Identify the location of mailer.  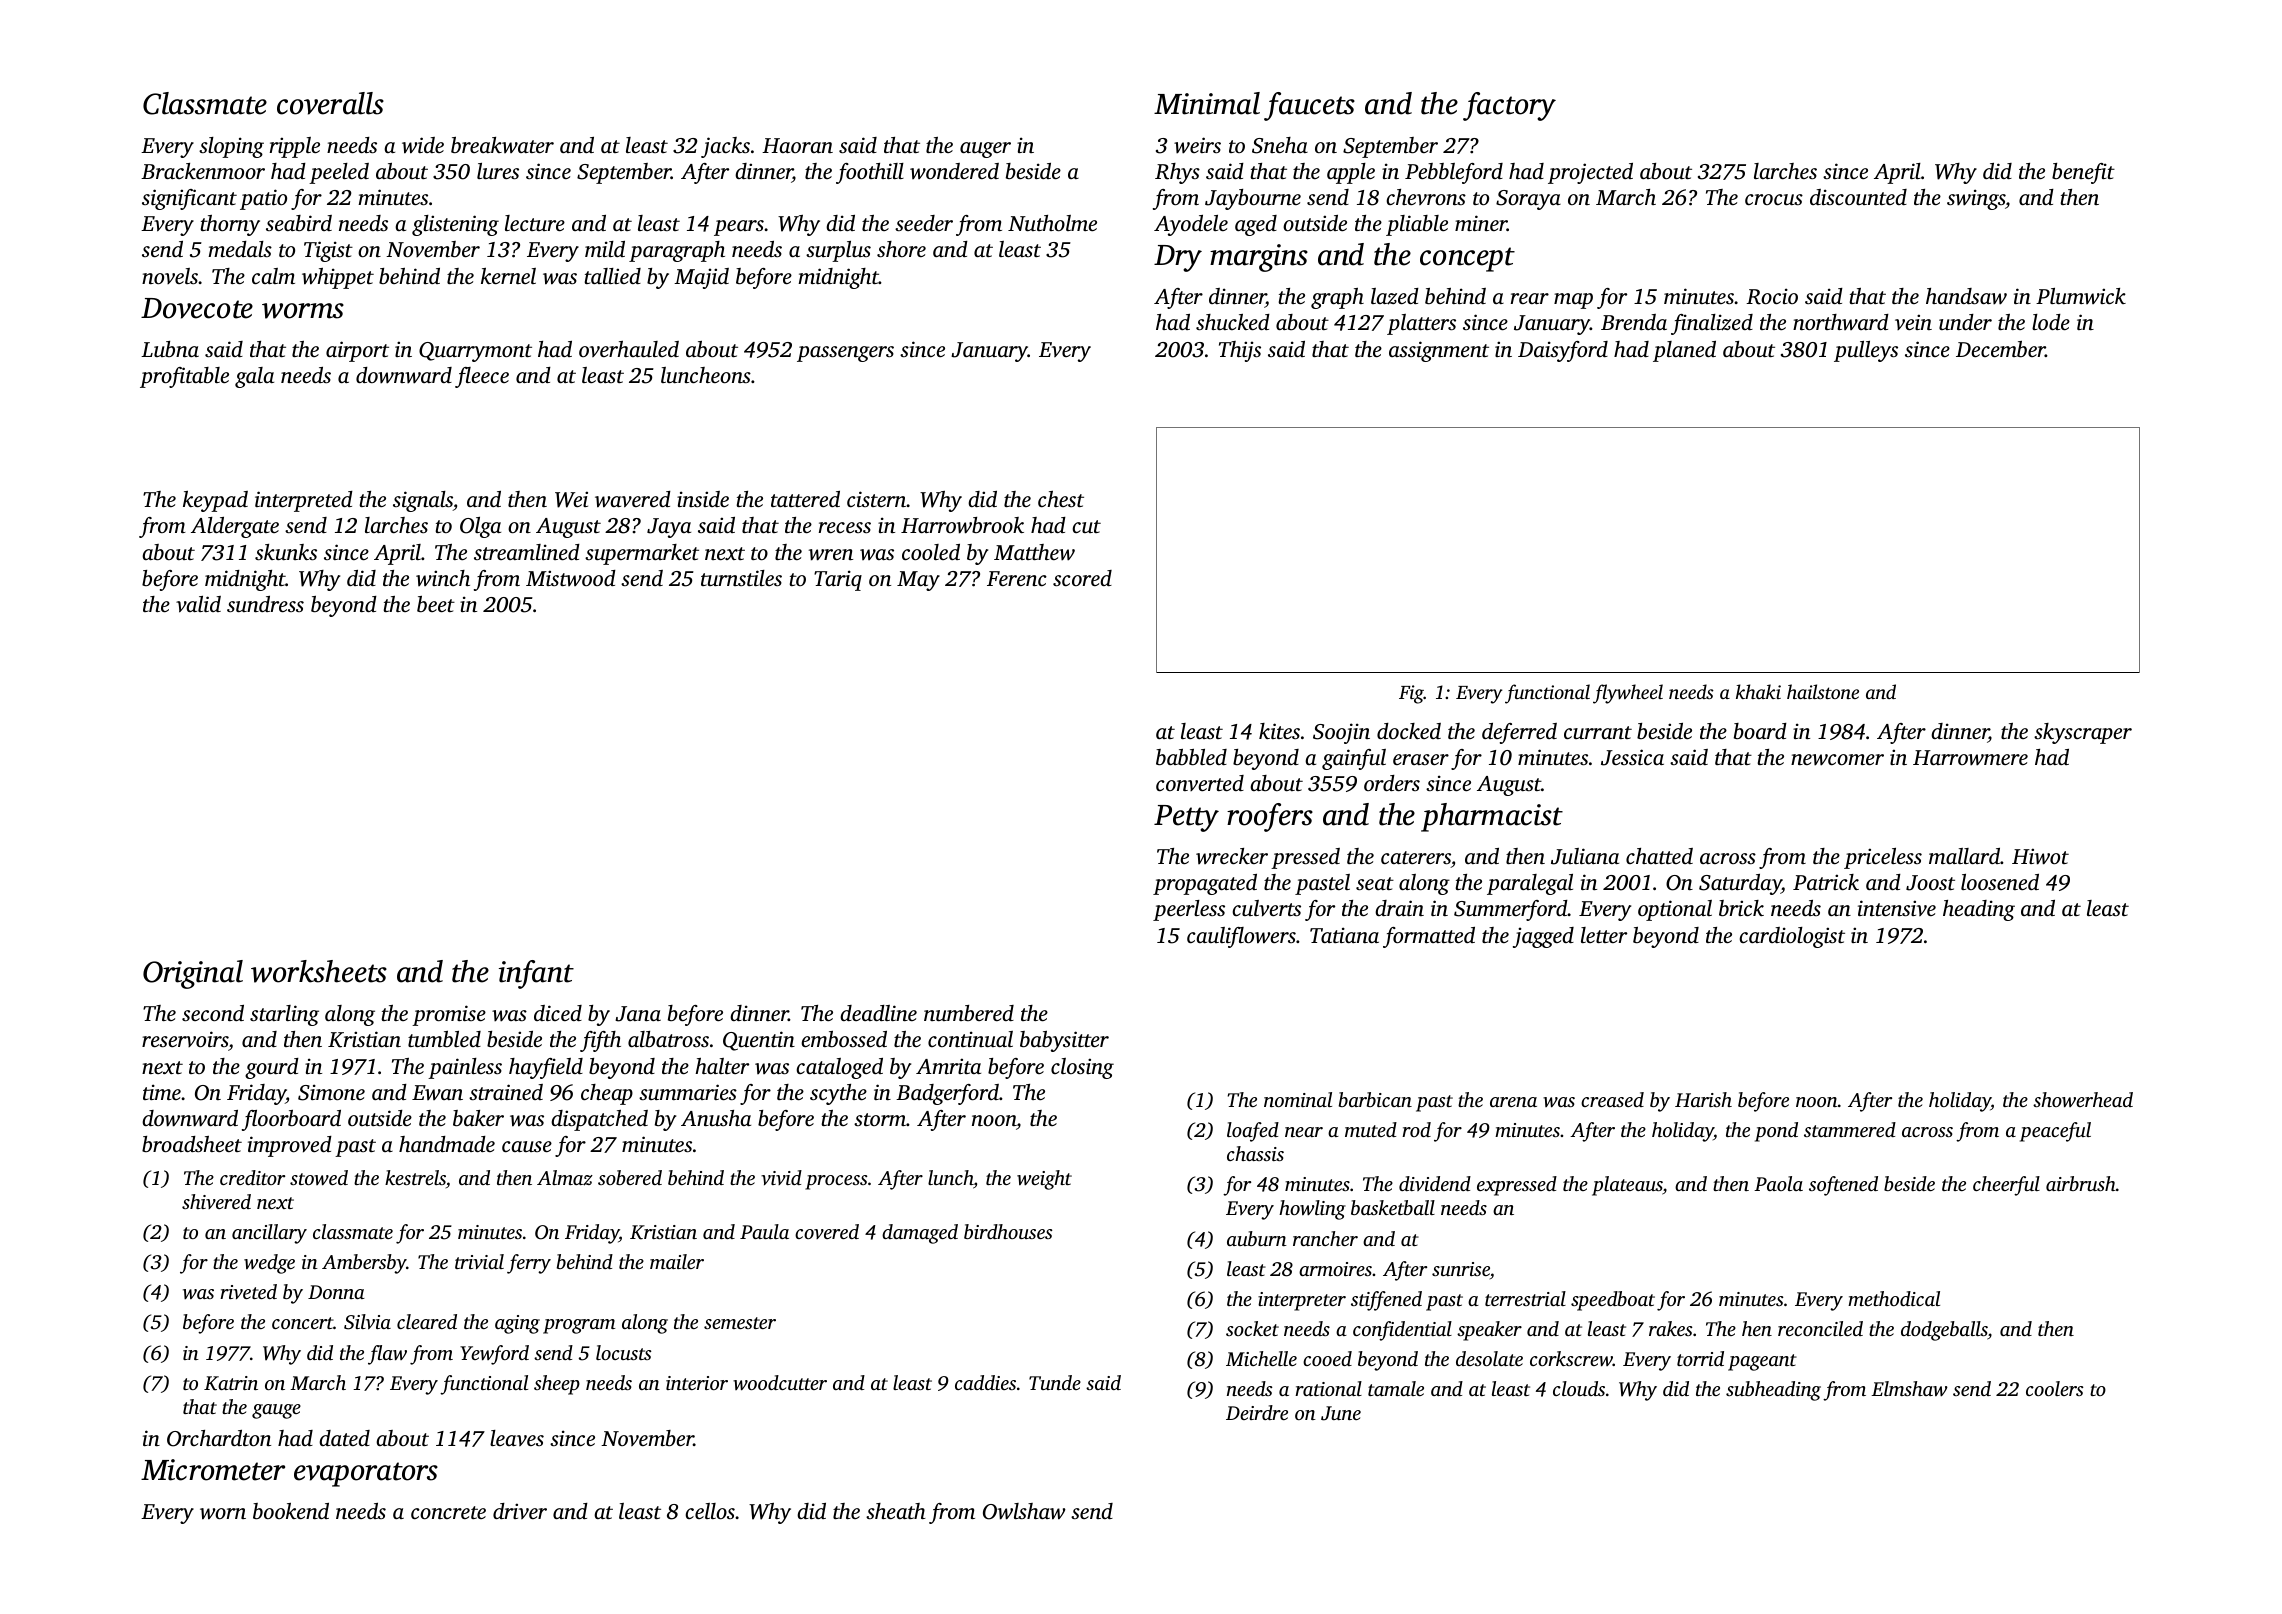
(677, 1261).
